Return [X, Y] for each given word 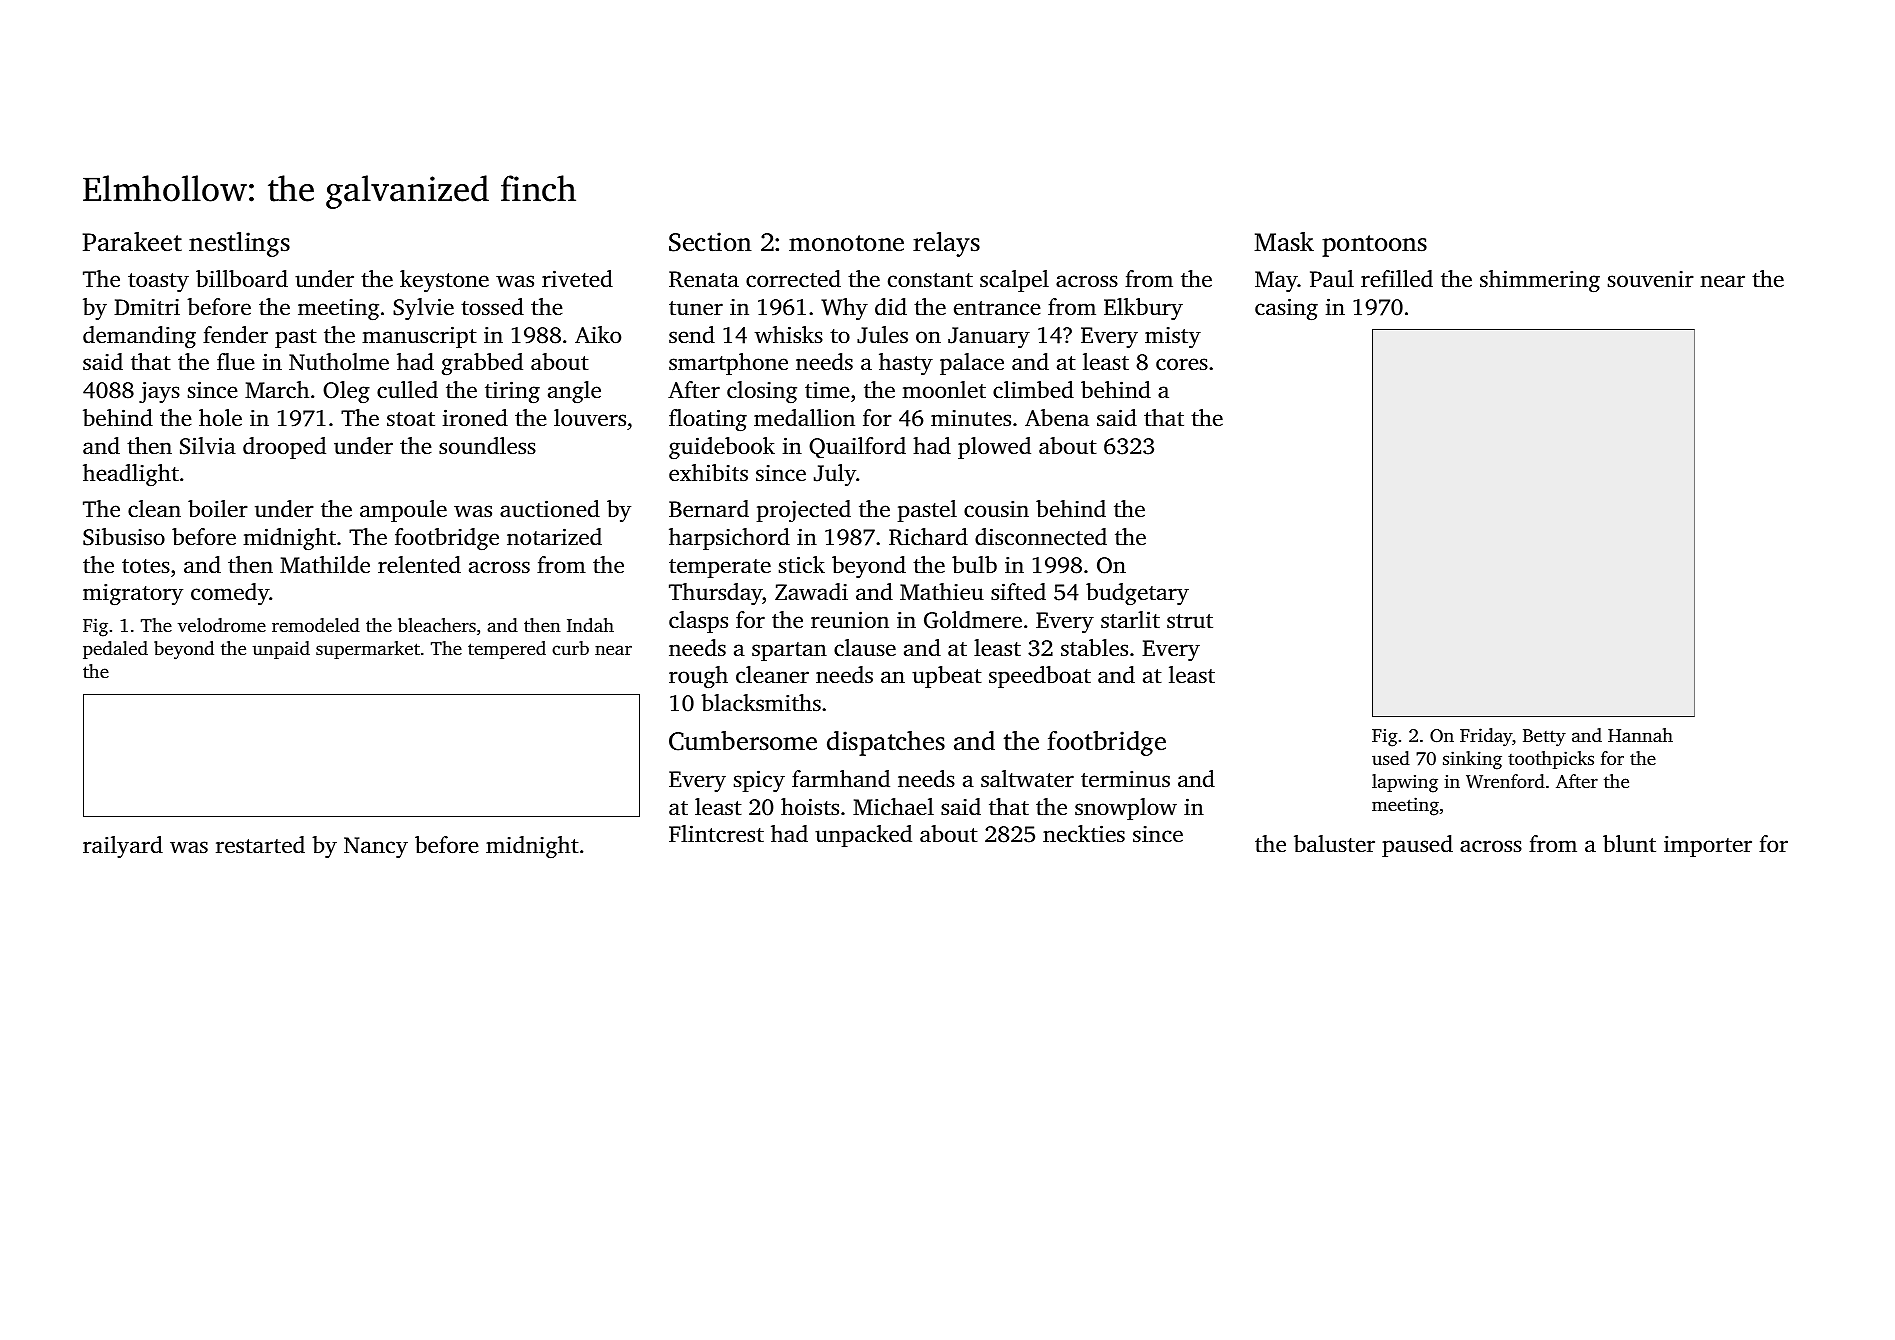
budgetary [1137, 594]
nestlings [239, 244]
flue [236, 361]
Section [710, 242]
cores [1182, 364]
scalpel [1014, 281]
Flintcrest [716, 834]
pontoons [1374, 246]
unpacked [863, 836]
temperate [720, 568]
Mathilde [325, 565]
